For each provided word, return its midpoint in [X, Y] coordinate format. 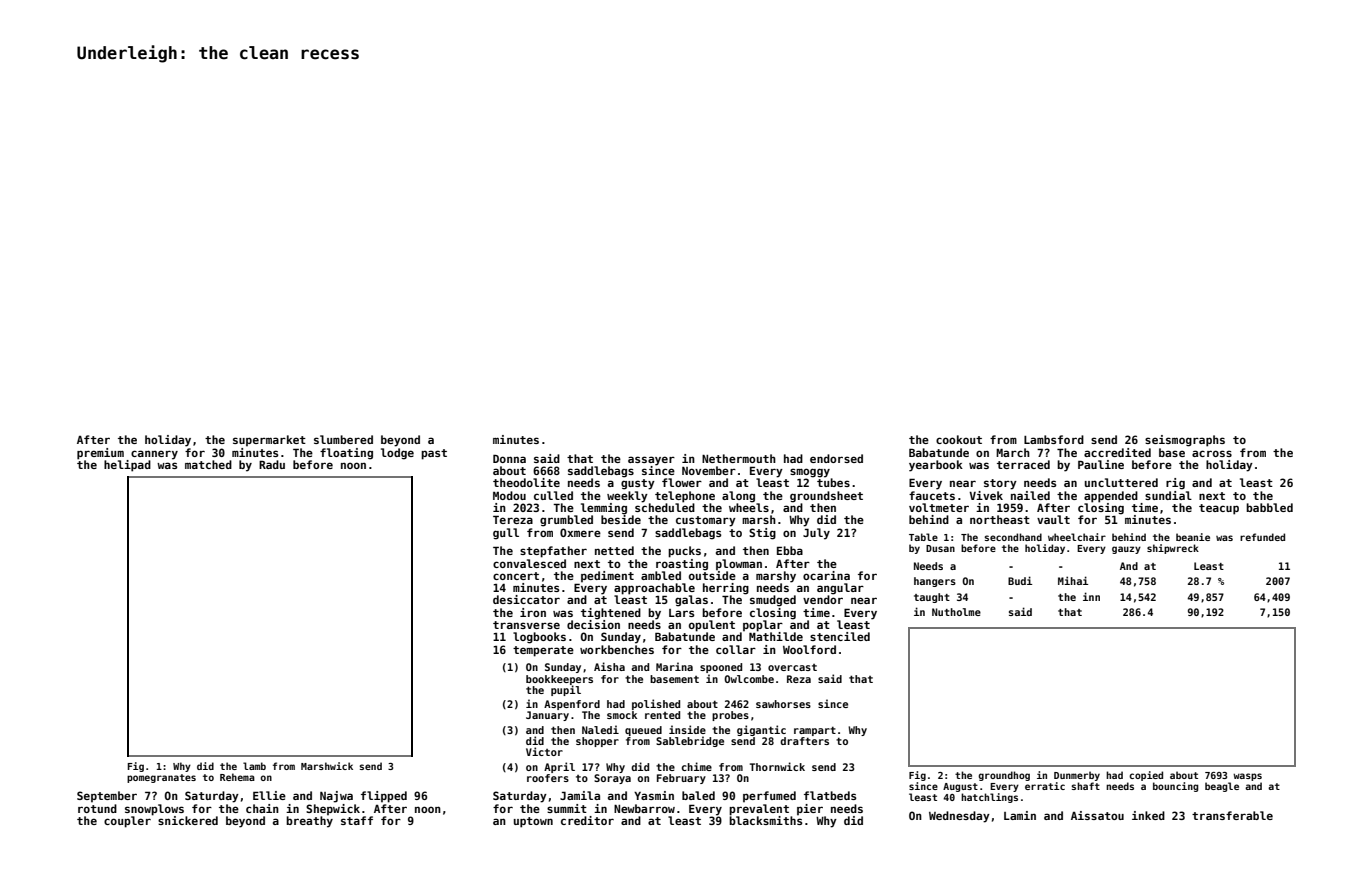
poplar [763, 626]
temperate [543, 651]
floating [346, 454]
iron [533, 612]
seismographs [1185, 441]
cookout [959, 439]
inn [1091, 596]
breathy [309, 822]
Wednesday [959, 817]
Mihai [1073, 580]
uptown [533, 822]
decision [593, 624]
